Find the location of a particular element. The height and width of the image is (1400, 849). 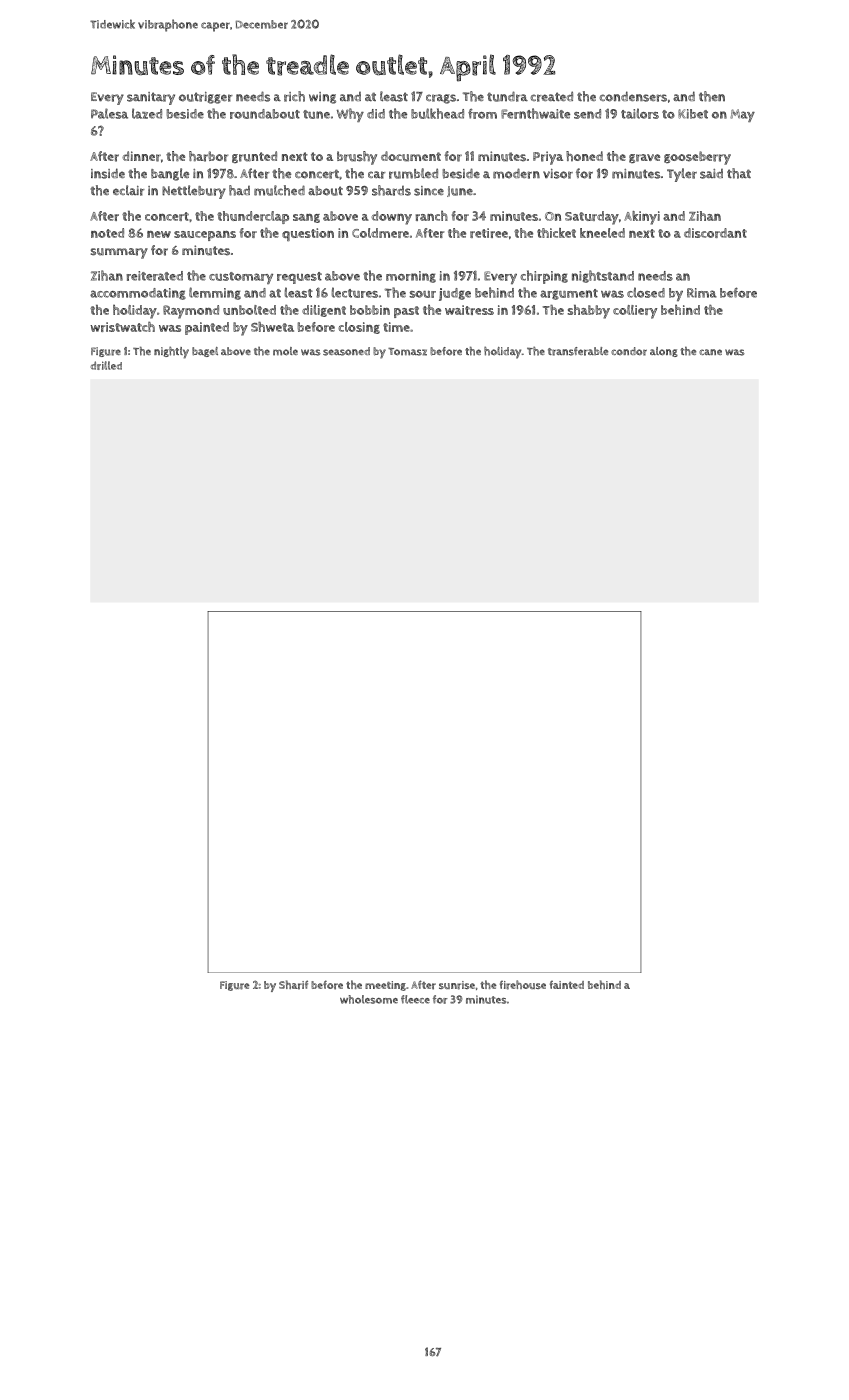

seasoned is located at coordinates (346, 351).
